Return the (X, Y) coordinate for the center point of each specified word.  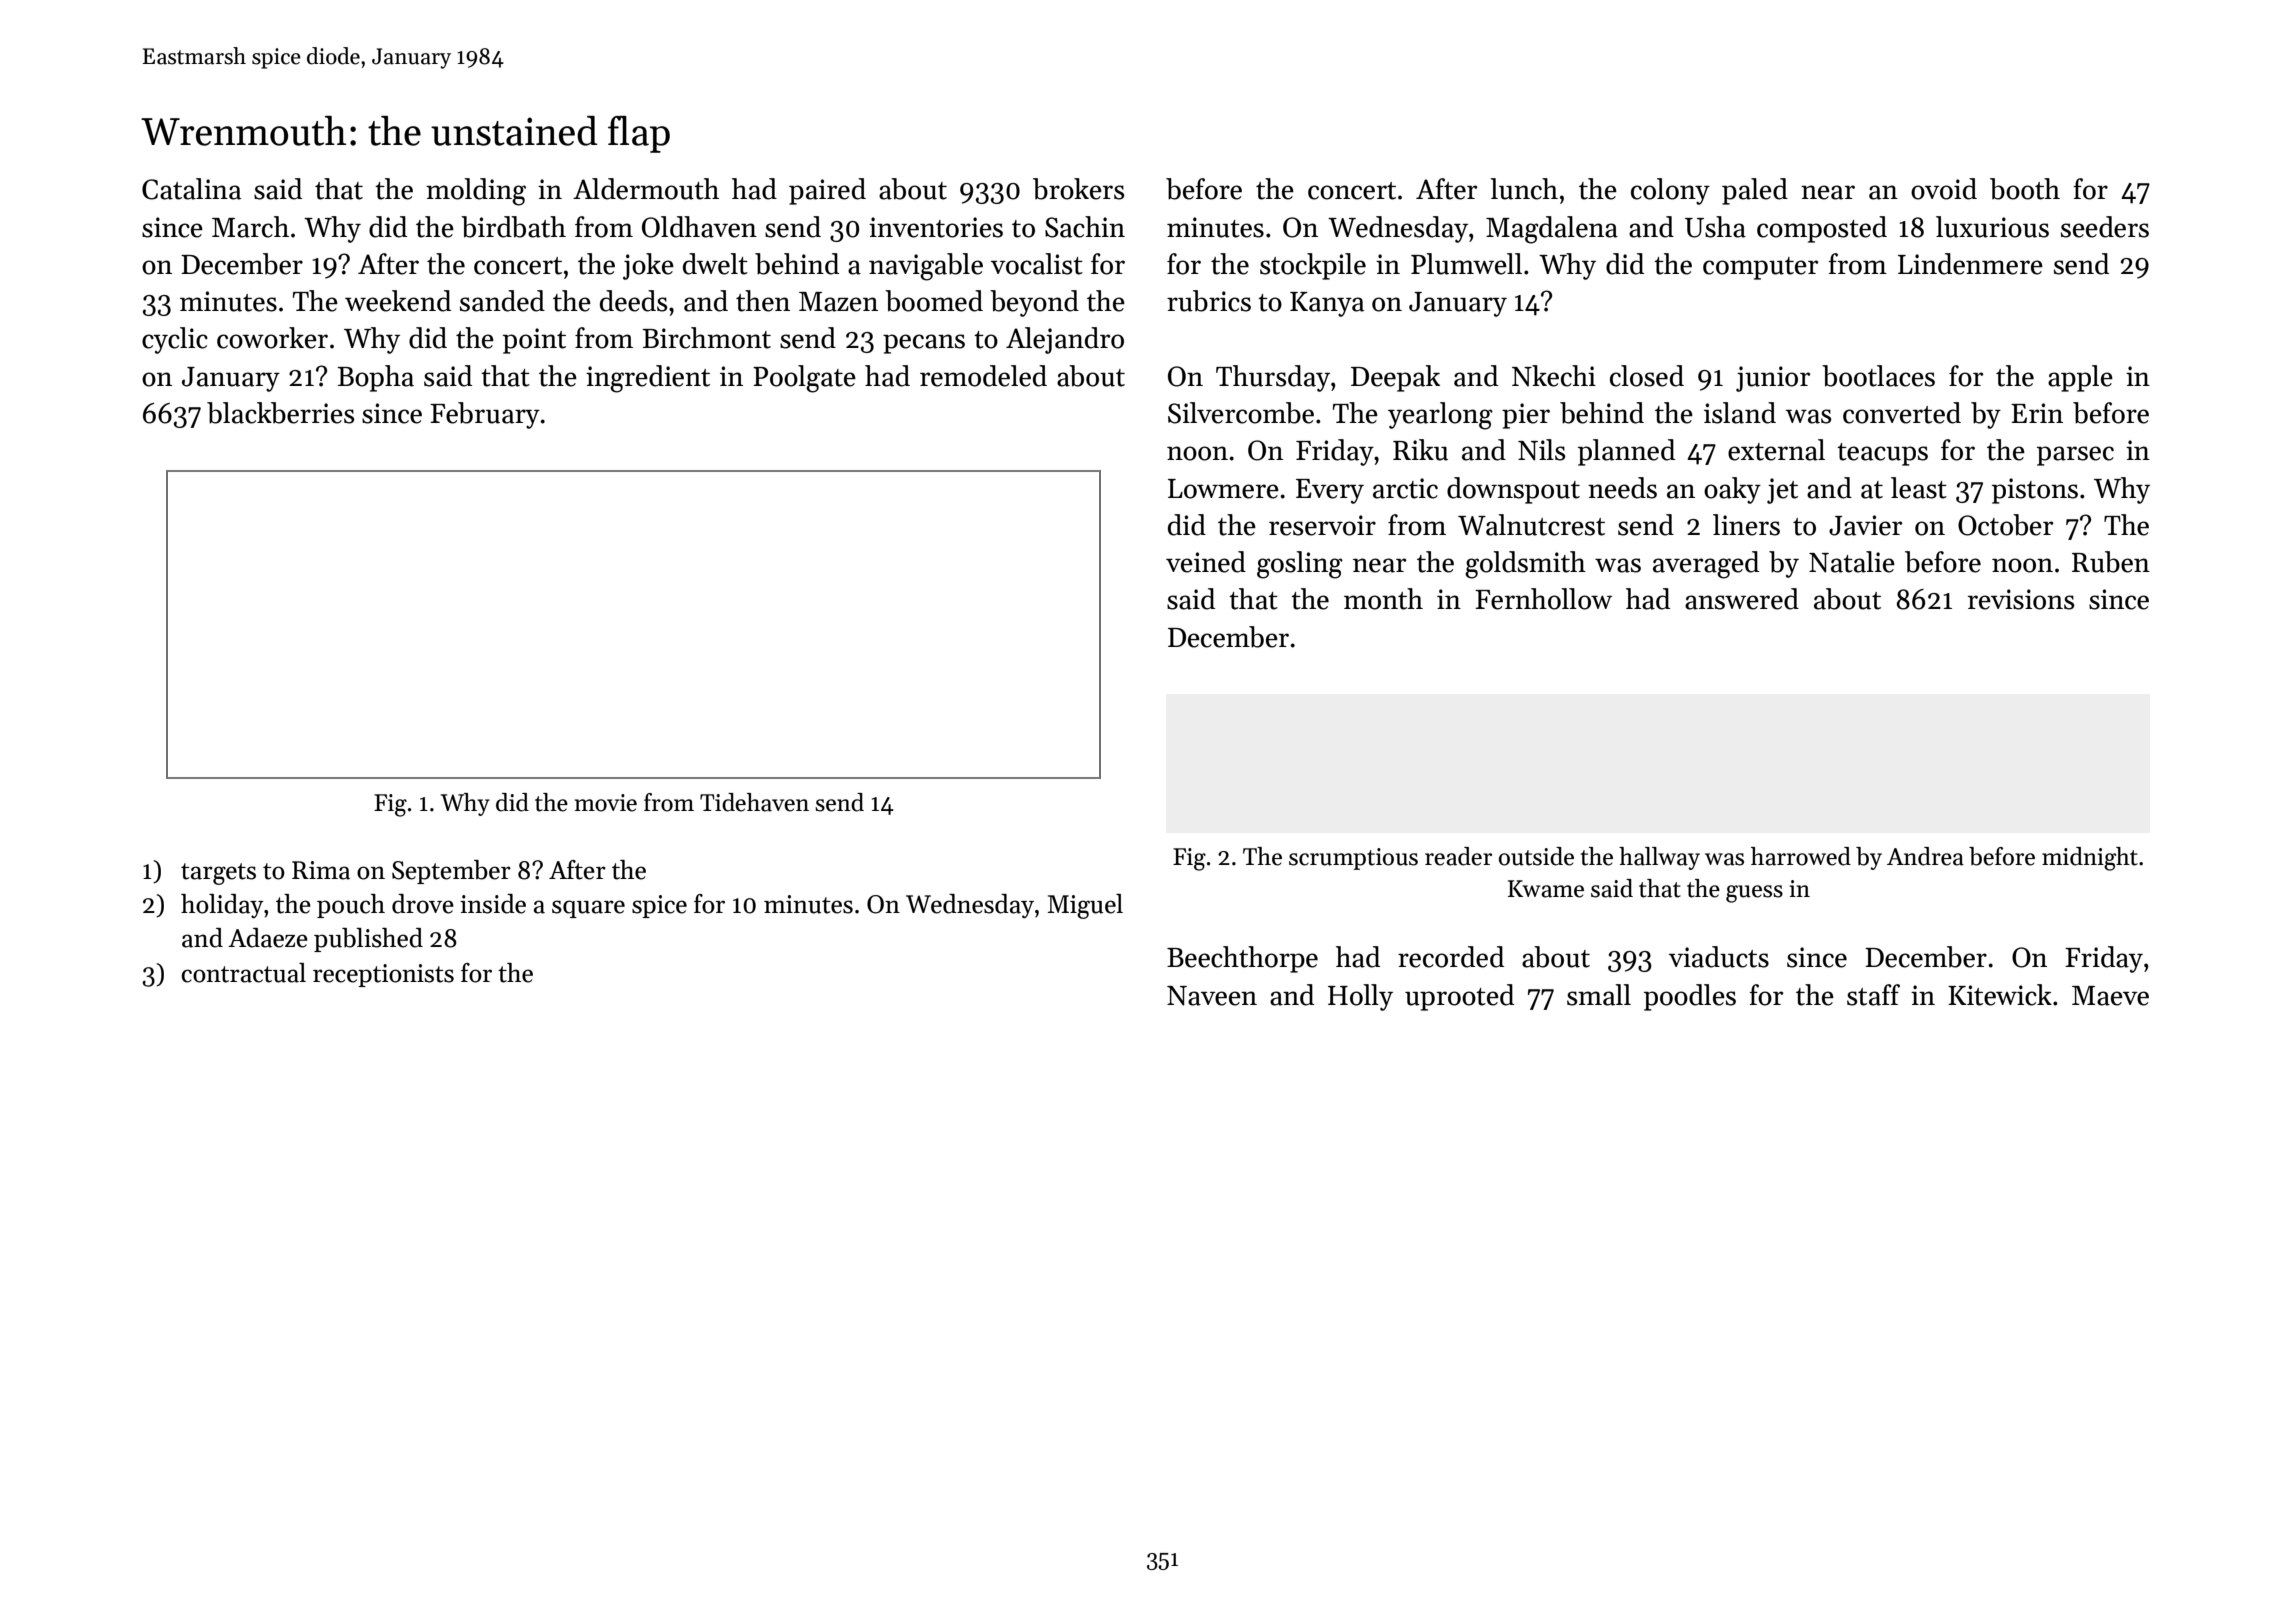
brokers (1078, 189)
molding (476, 192)
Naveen (1212, 996)
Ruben (2111, 562)
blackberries (280, 413)
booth (2025, 189)
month (1383, 599)
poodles (1690, 997)
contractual (244, 973)
